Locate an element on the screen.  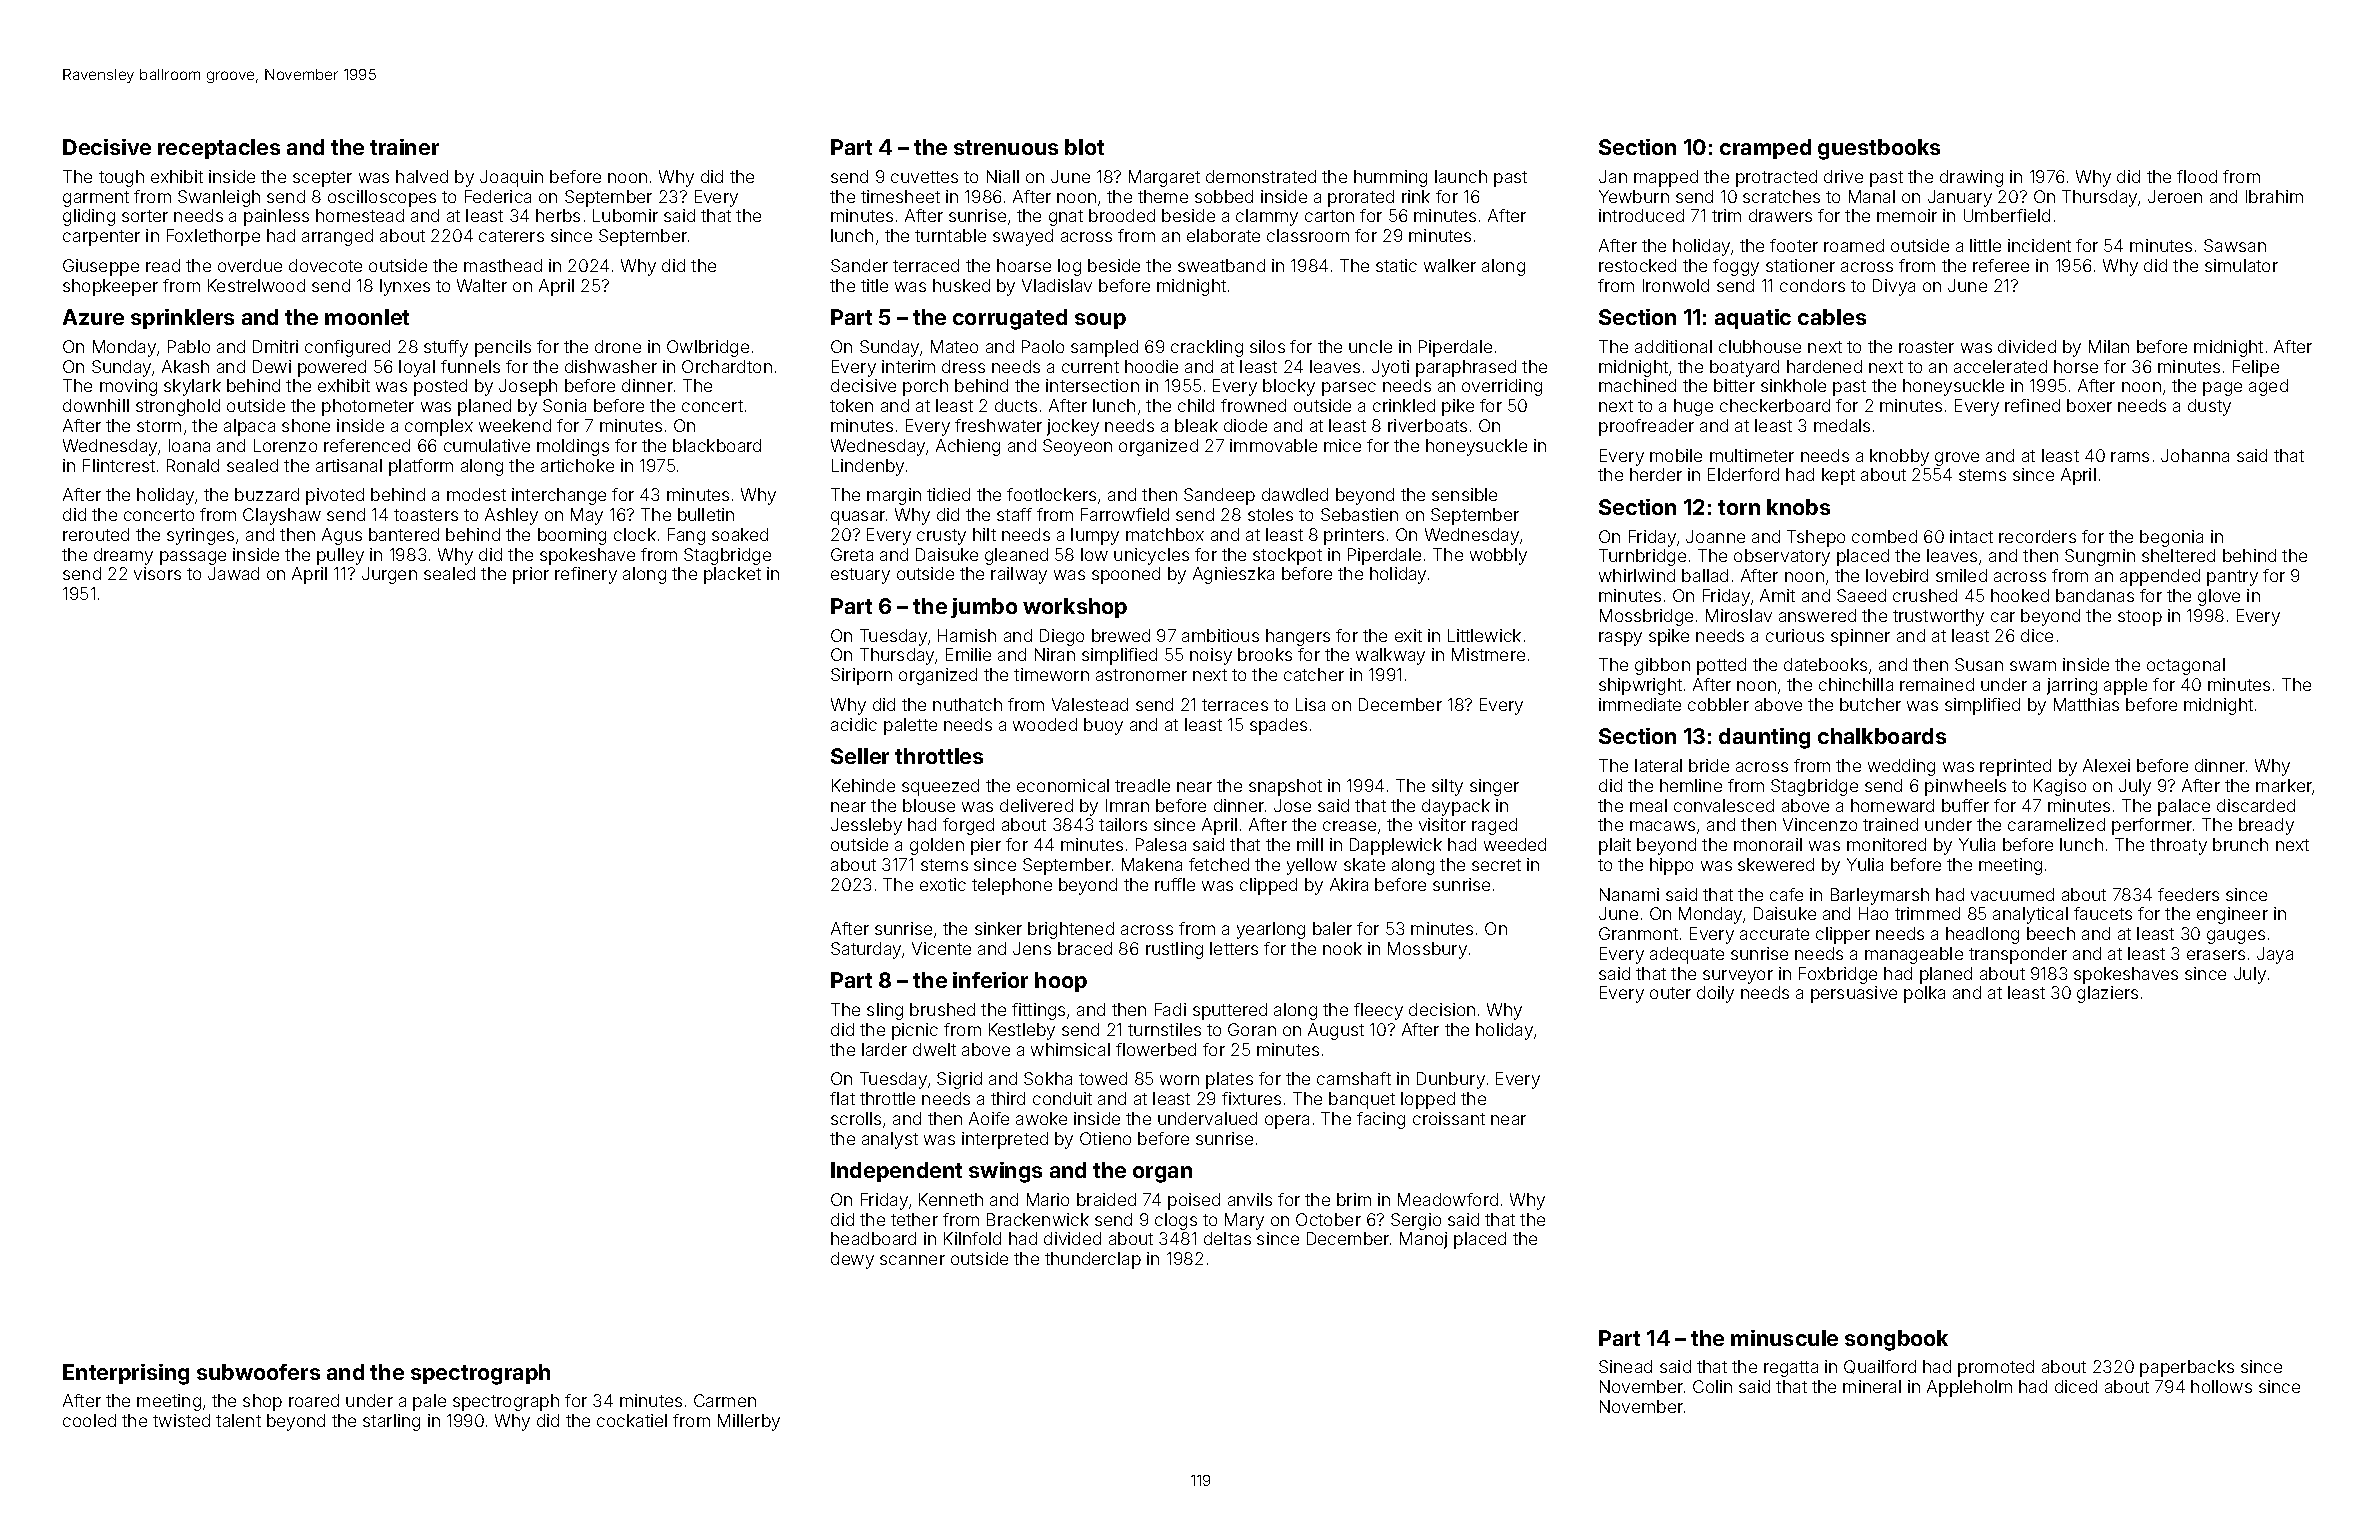
Saturday is located at coordinates (866, 950).
